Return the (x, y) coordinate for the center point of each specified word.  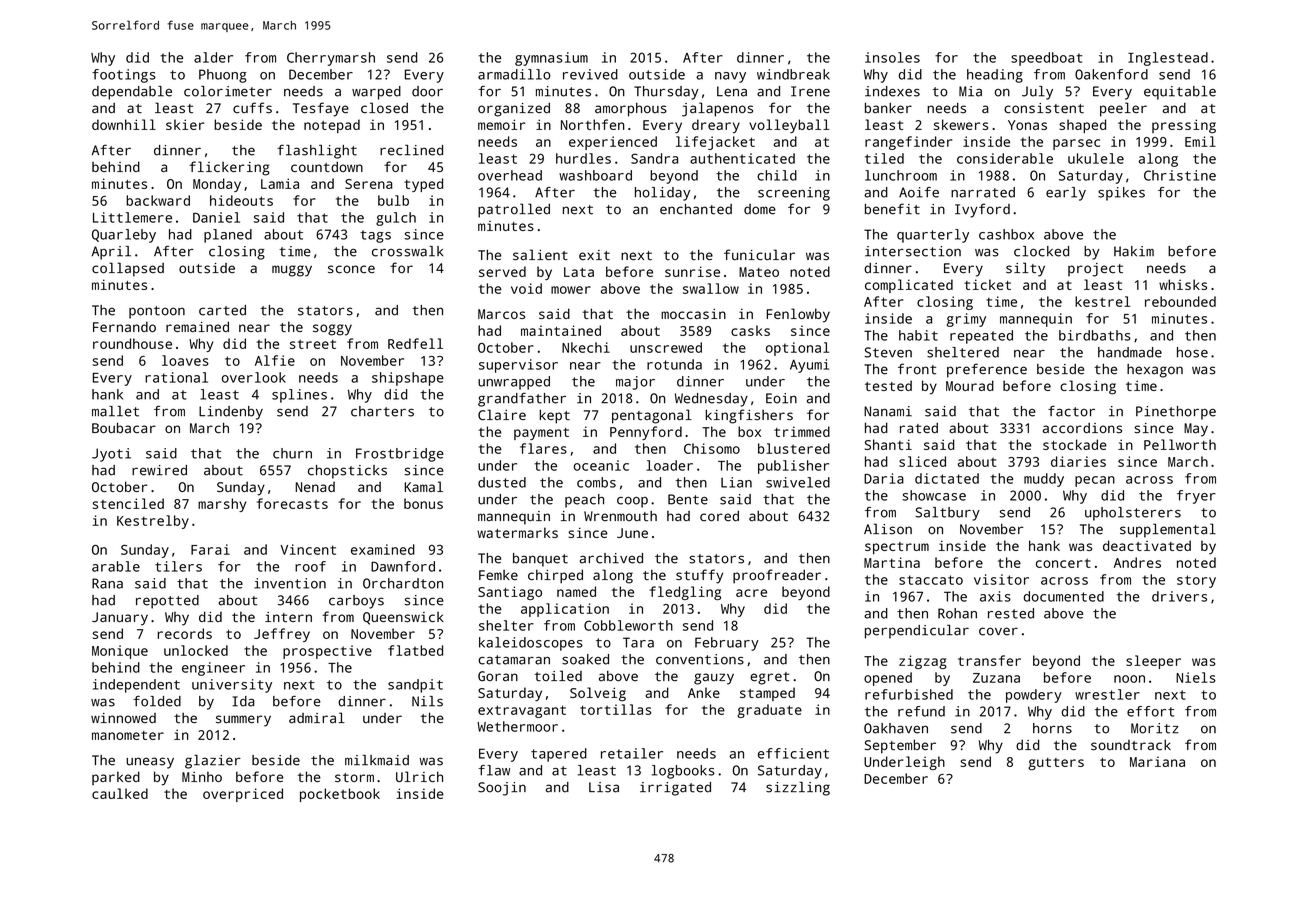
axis (995, 596)
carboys (356, 602)
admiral (317, 718)
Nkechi (586, 347)
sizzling (798, 788)
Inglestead (1168, 59)
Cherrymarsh (331, 59)
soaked (585, 659)
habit (918, 335)
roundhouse (132, 343)
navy (730, 77)
